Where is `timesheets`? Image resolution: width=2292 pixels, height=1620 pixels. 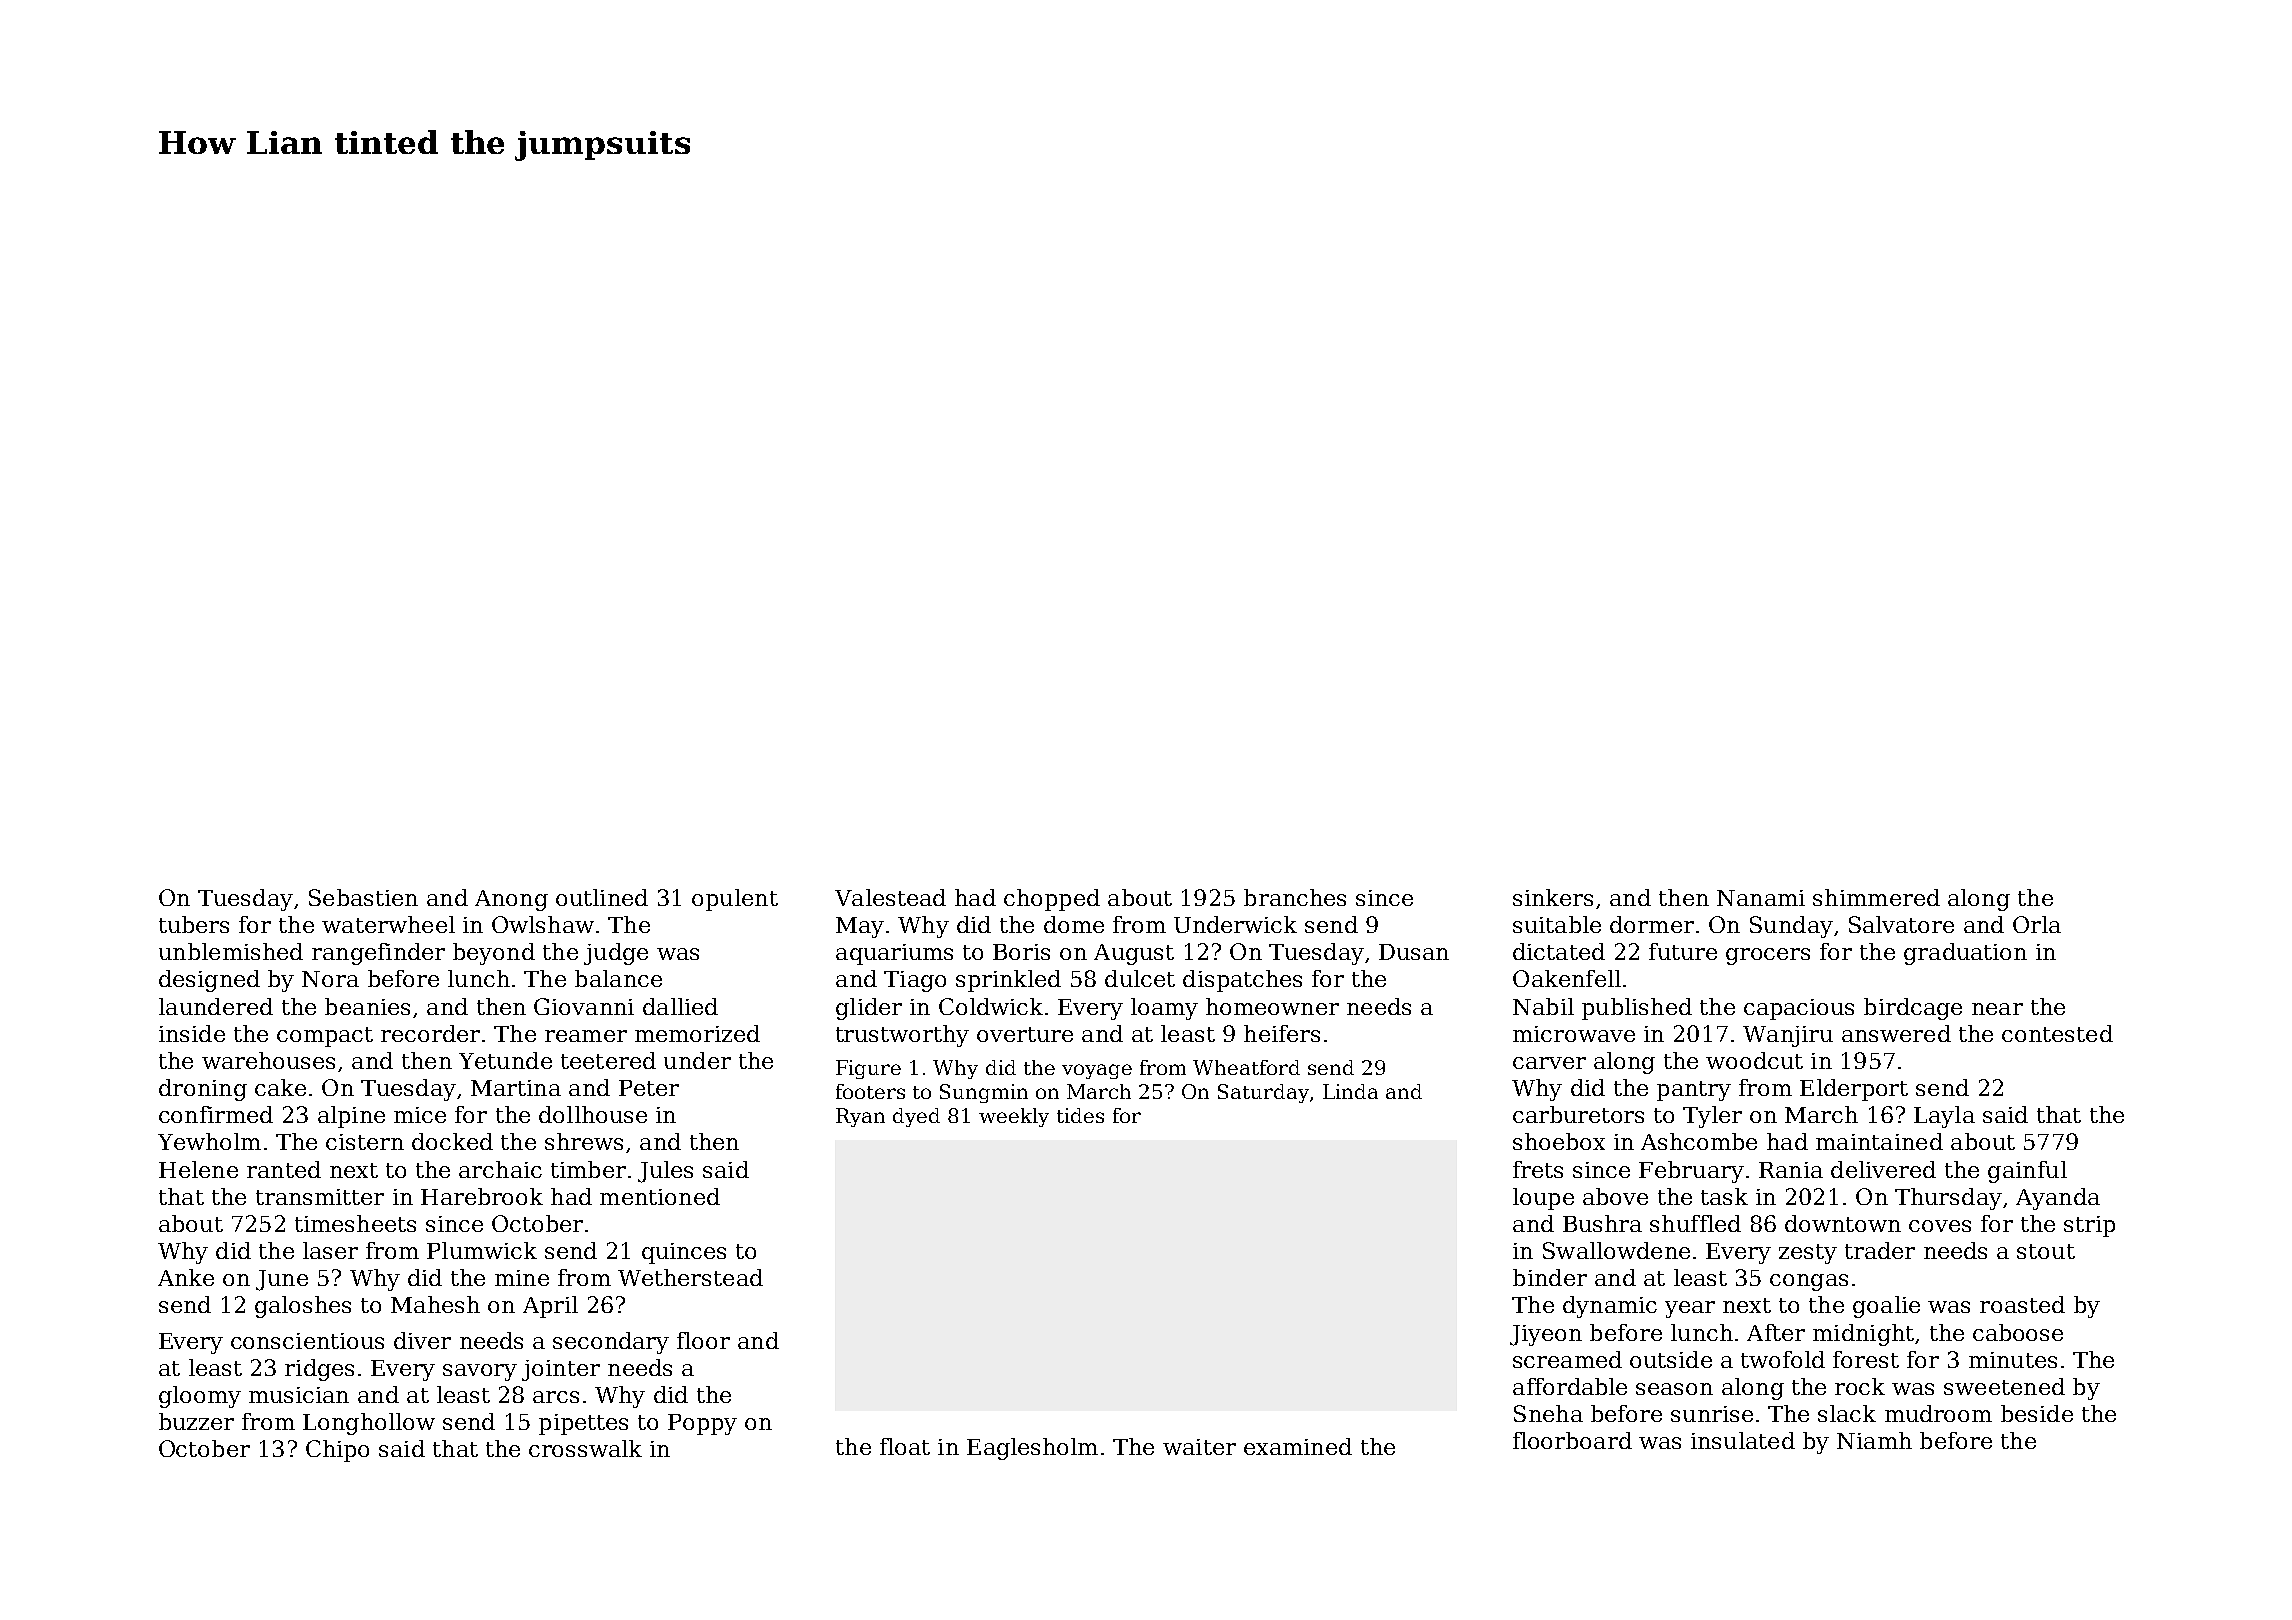
timesheets is located at coordinates (355, 1223).
